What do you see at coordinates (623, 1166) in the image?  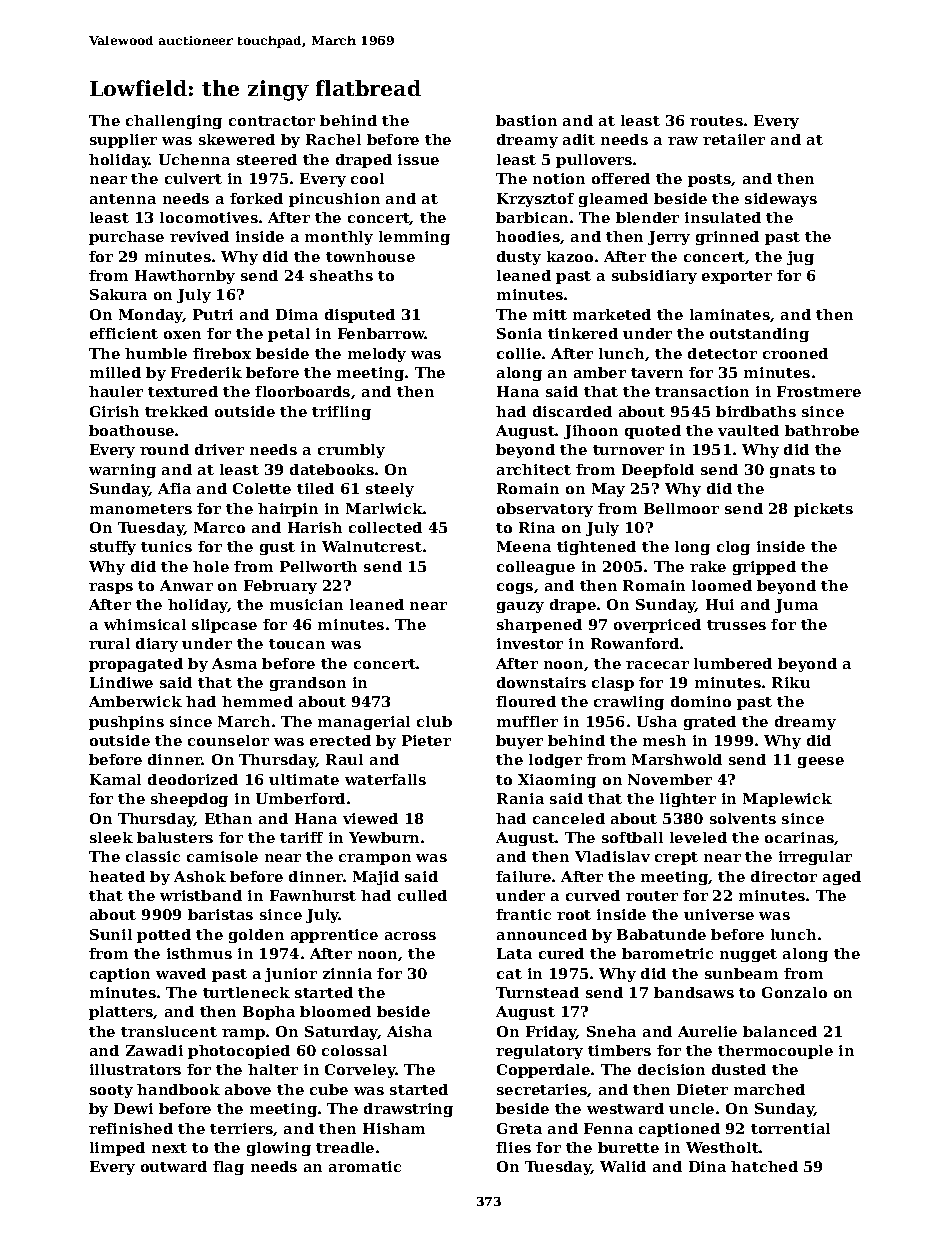 I see `Walid` at bounding box center [623, 1166].
